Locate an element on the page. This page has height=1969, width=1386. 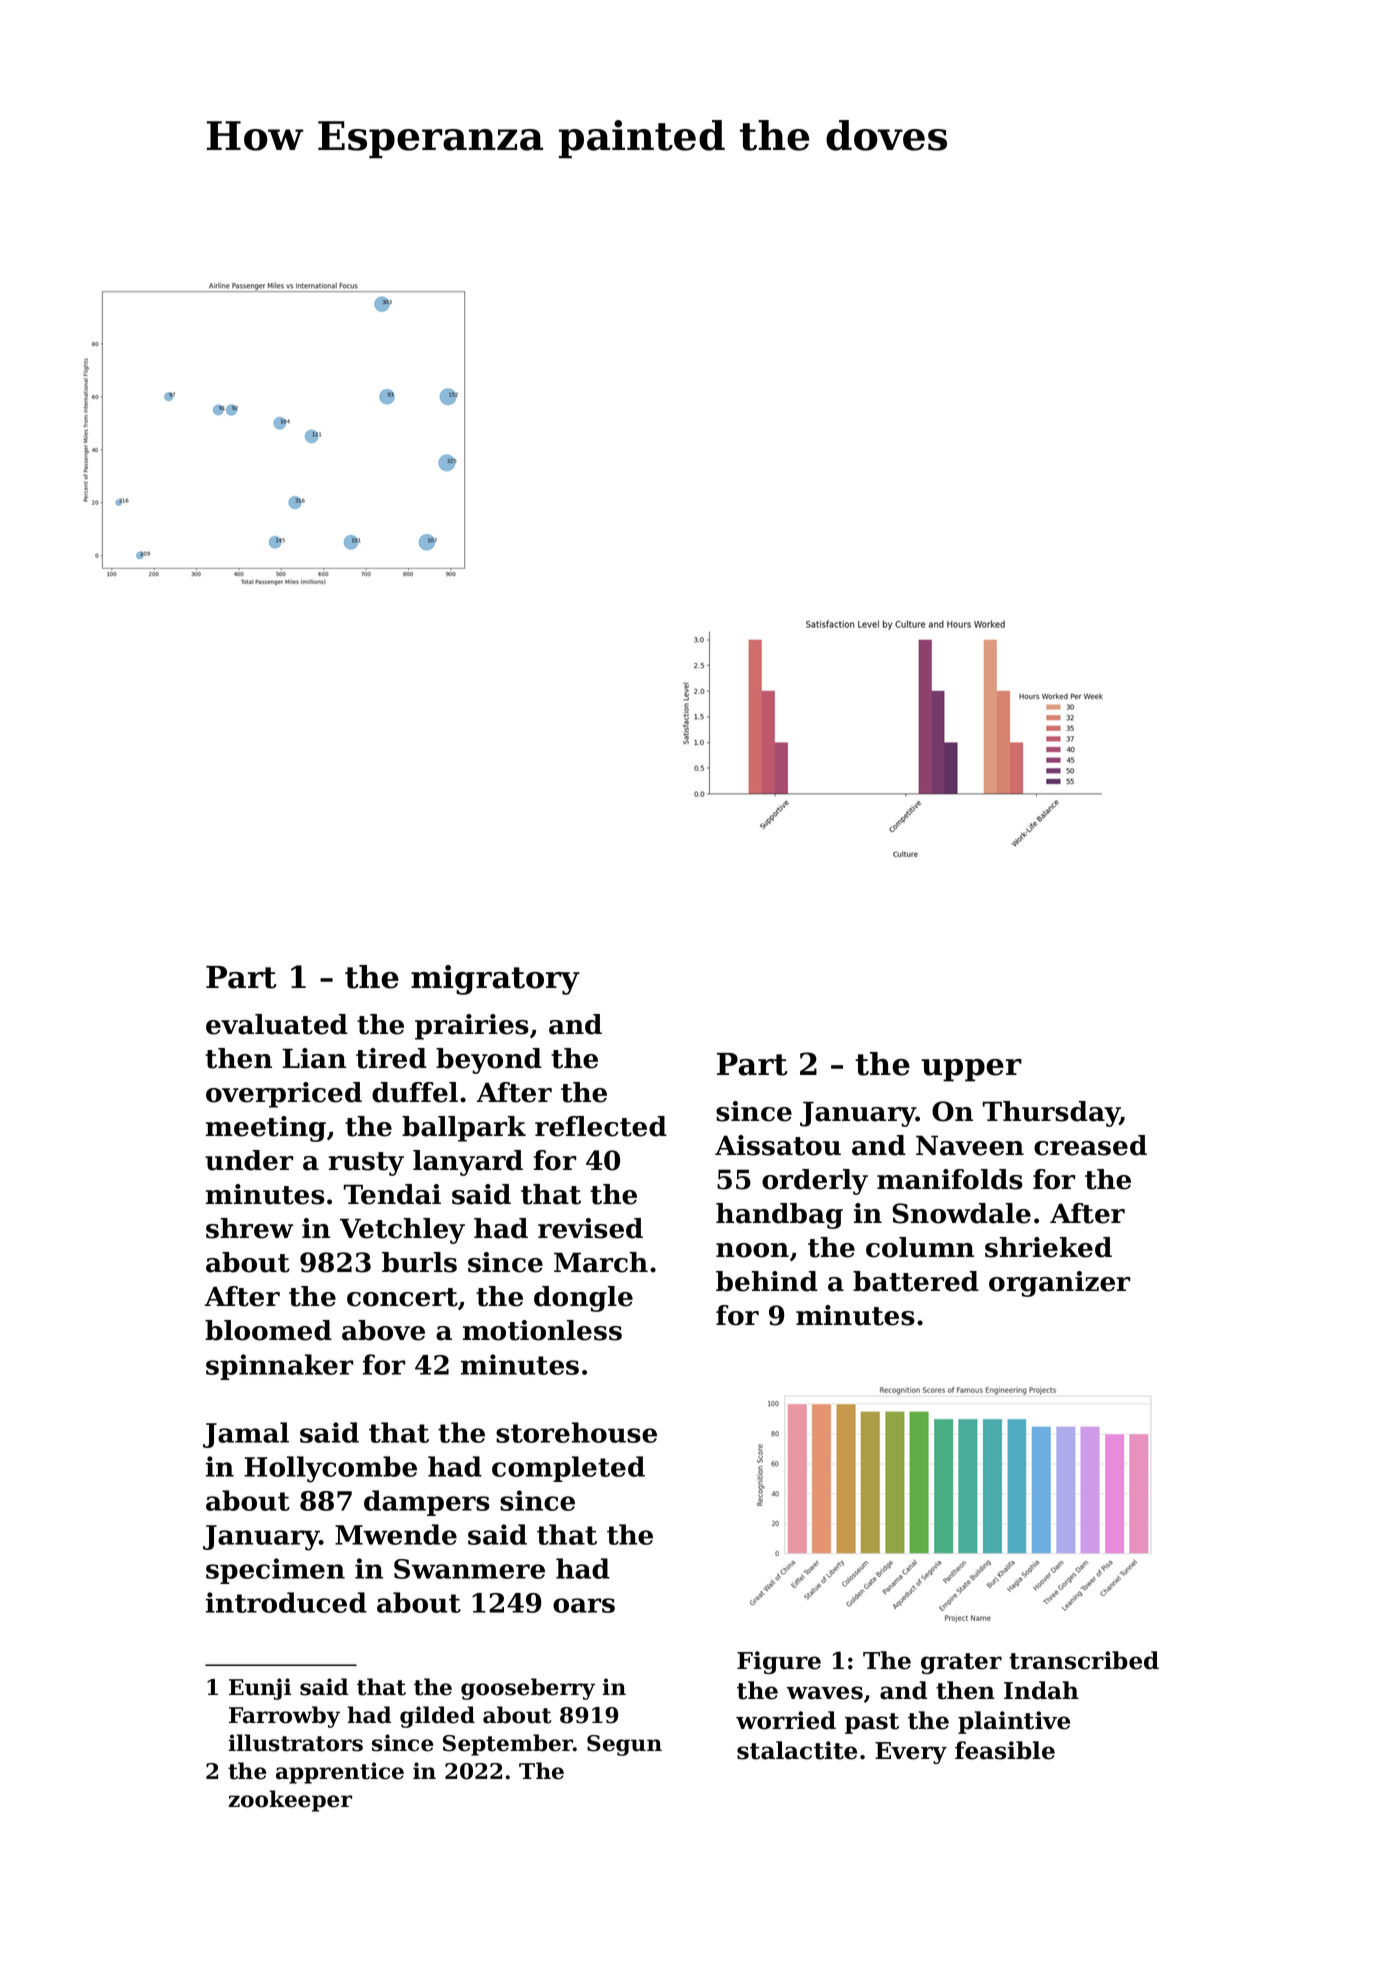
prairies is located at coordinates (472, 1027).
